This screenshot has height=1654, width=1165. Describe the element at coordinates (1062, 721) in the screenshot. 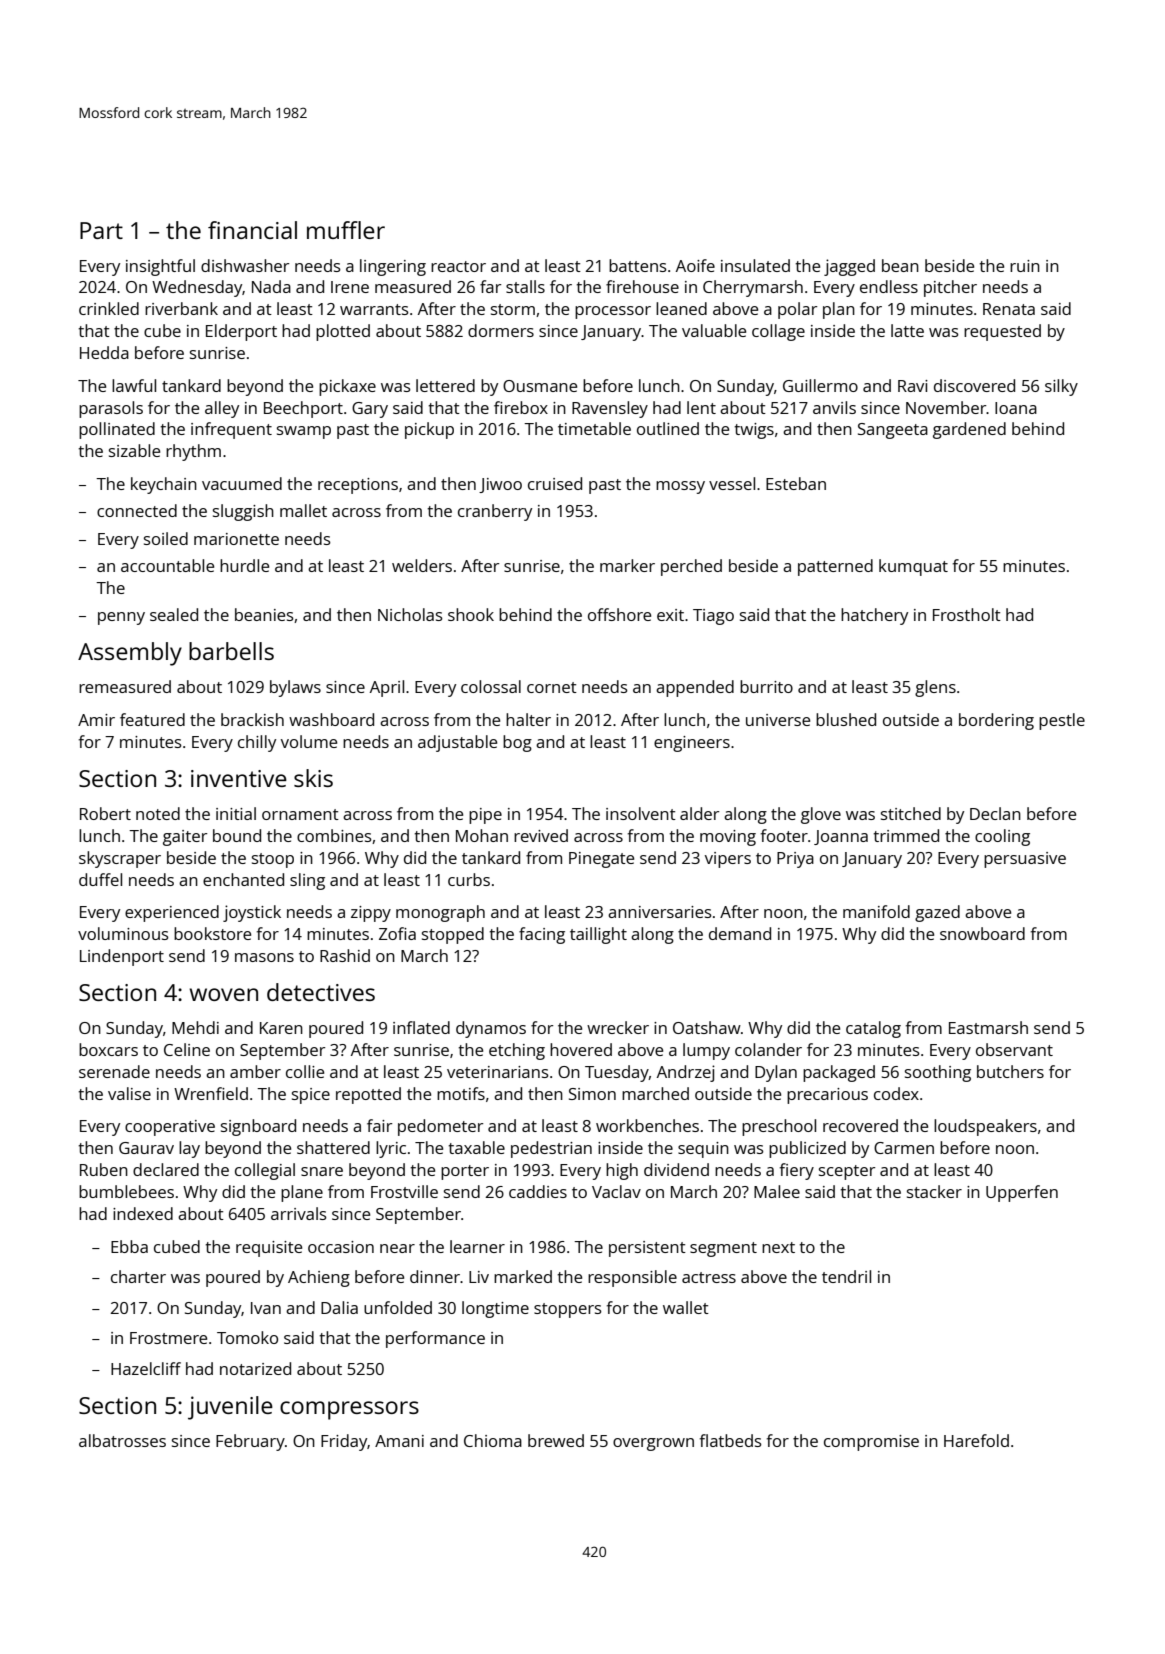

I see `pestle` at that location.
